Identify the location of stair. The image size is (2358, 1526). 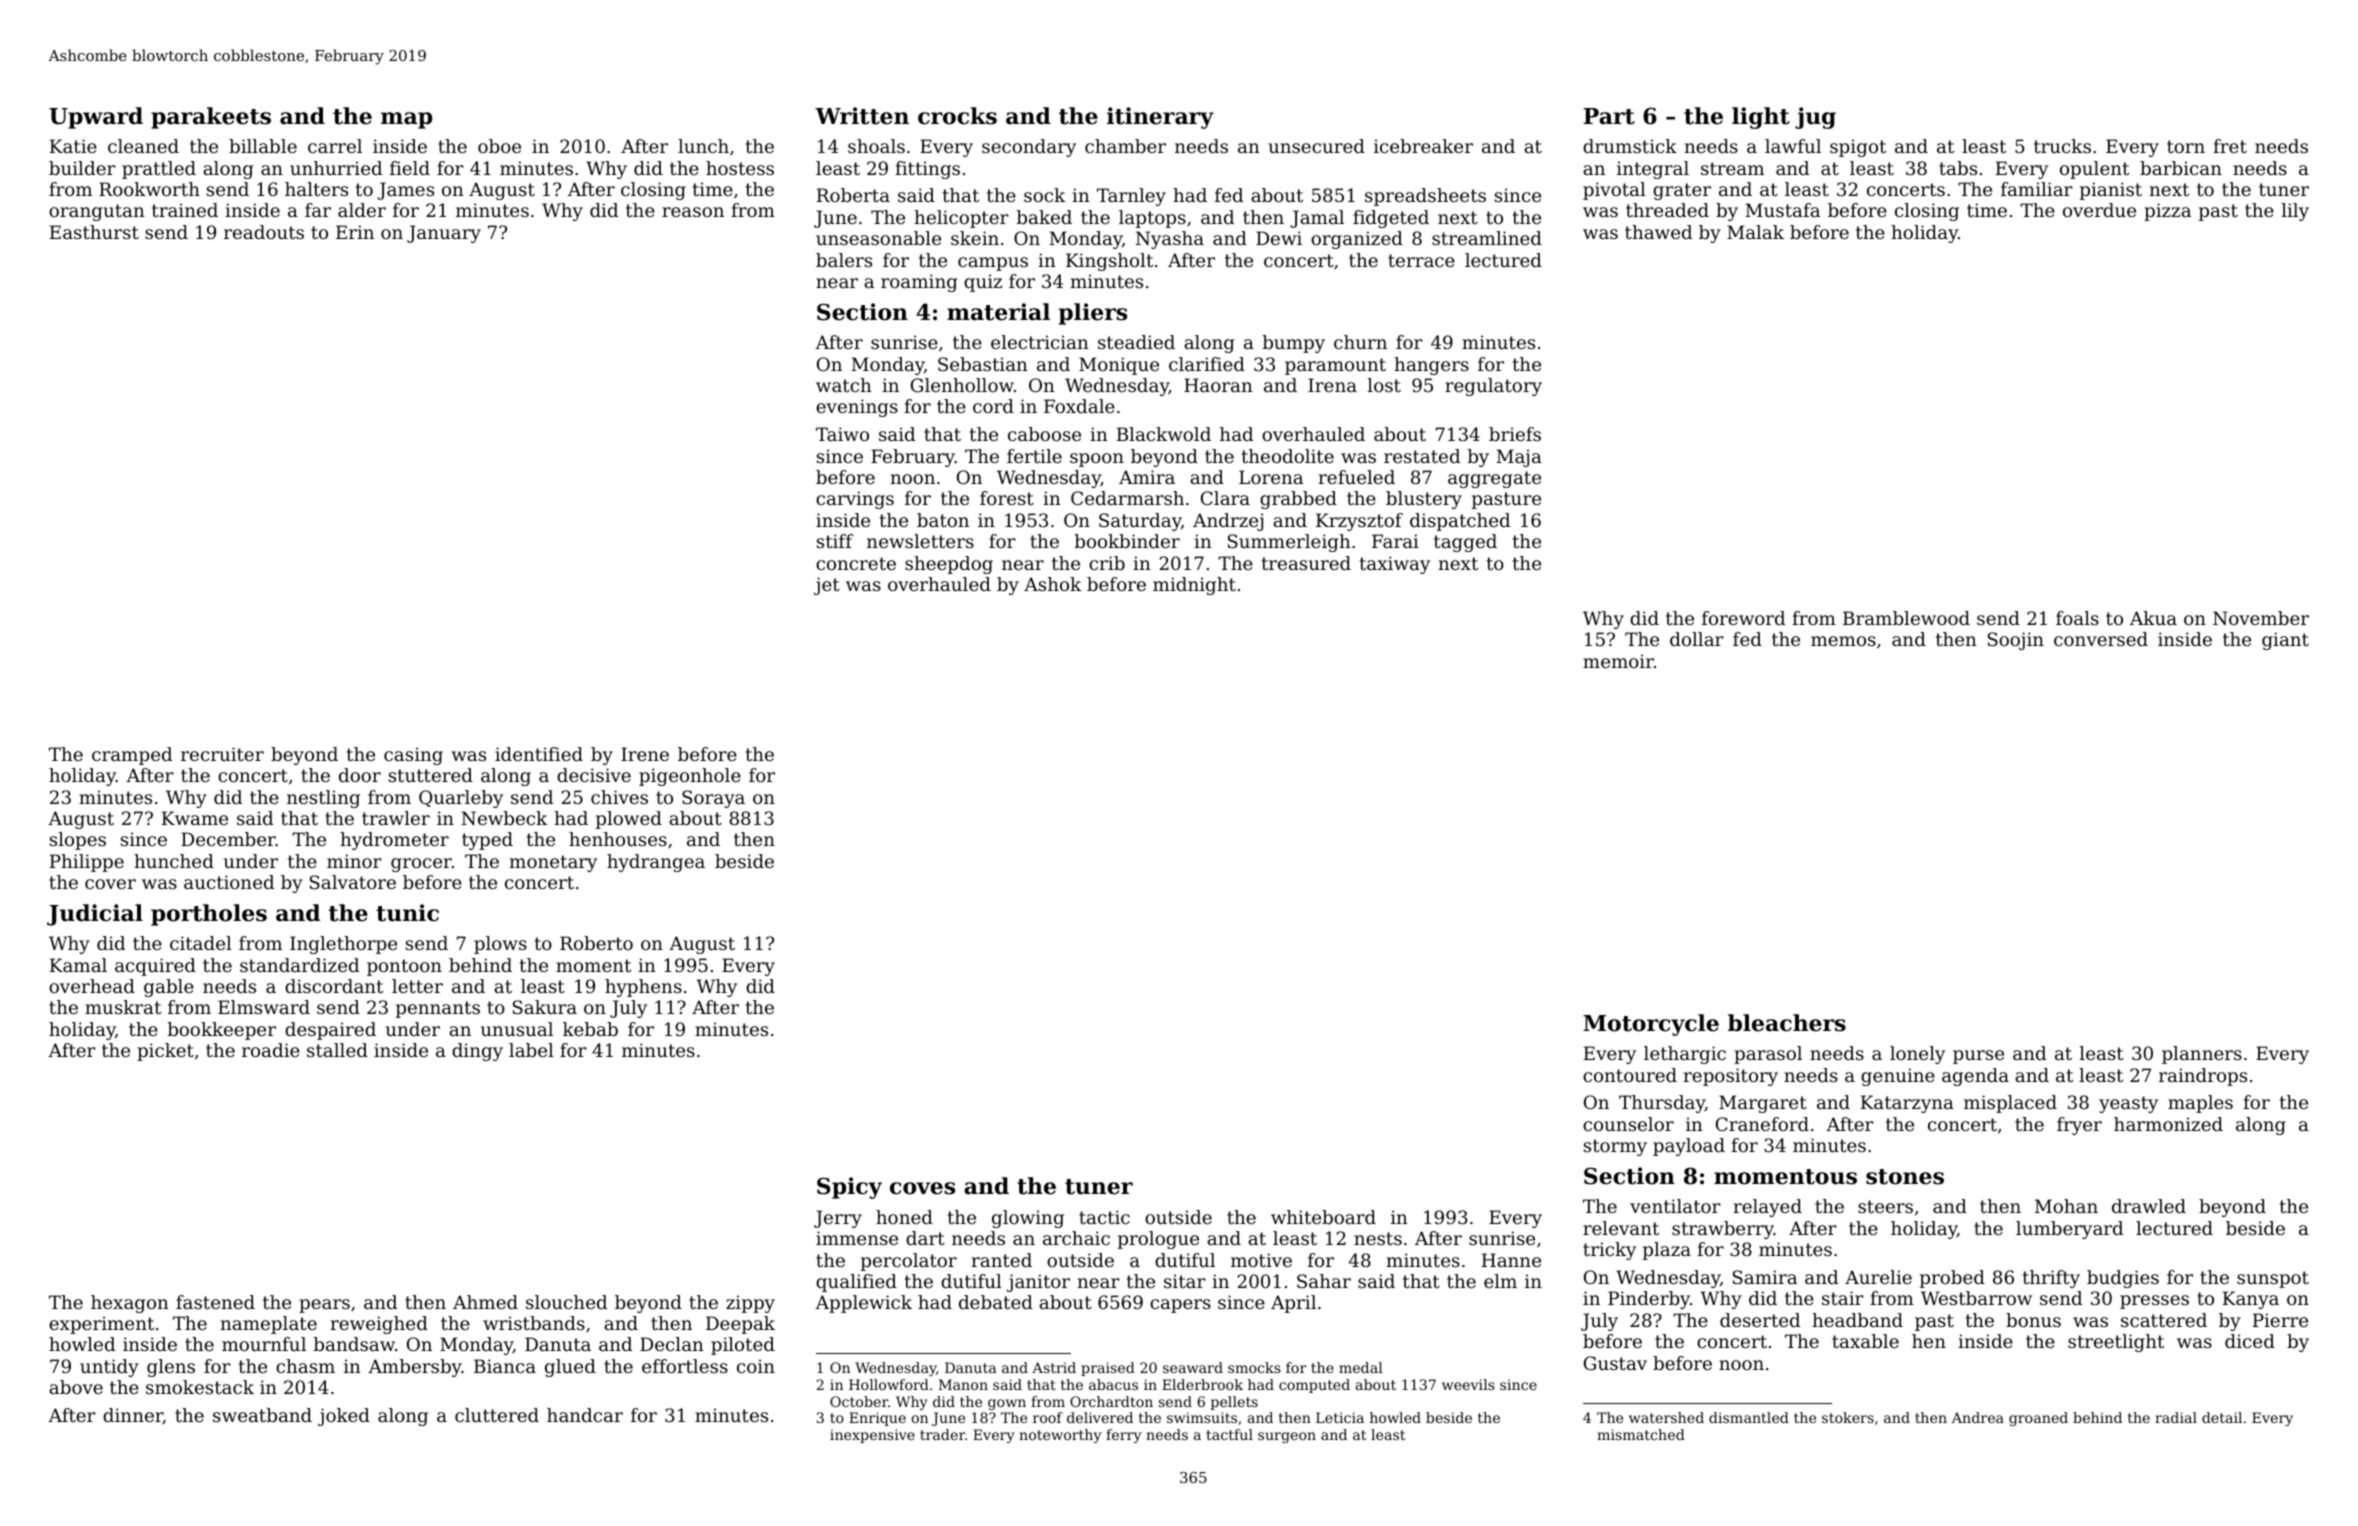
(1843, 1298).
